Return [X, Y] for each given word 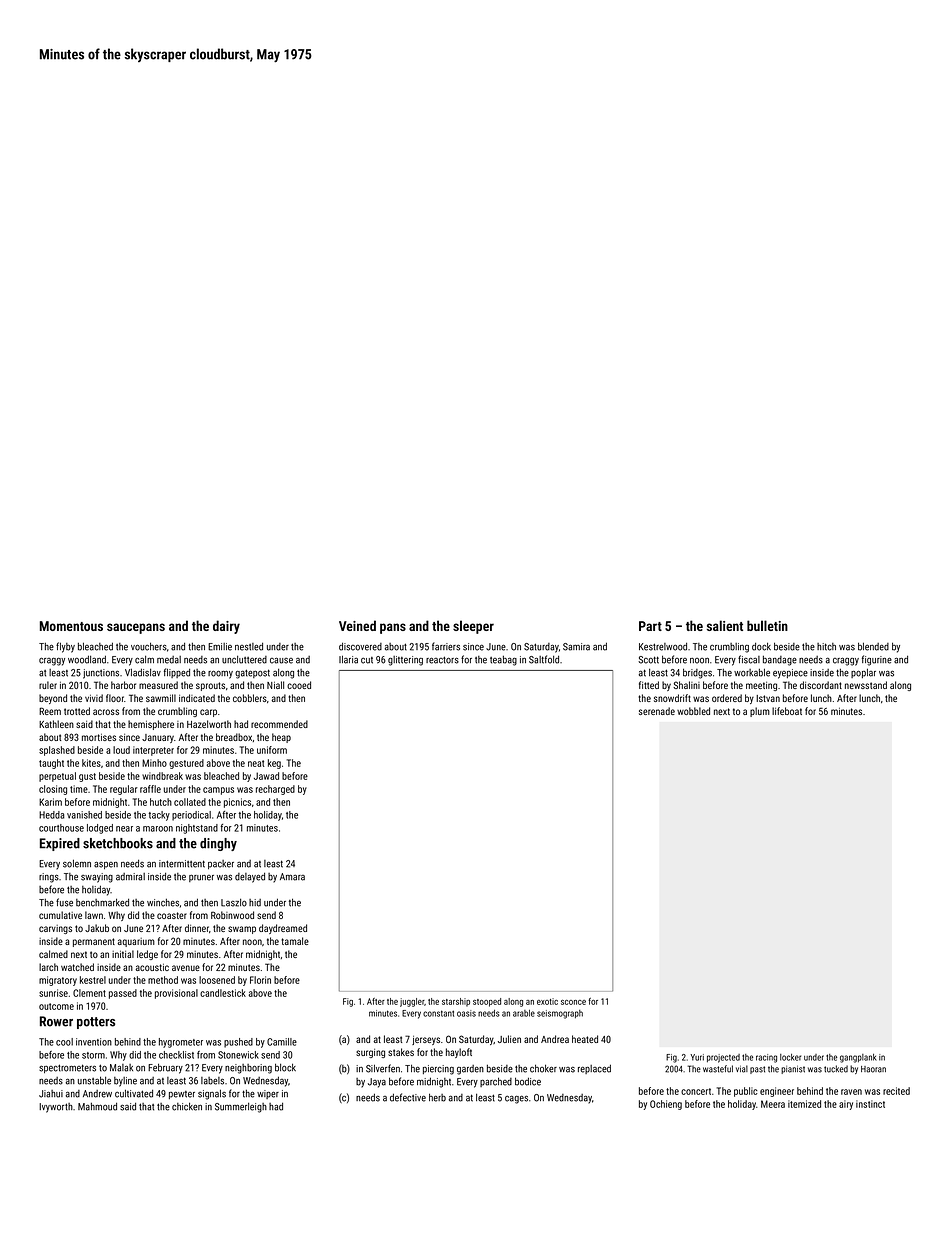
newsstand [866, 685]
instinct [870, 1104]
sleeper [473, 627]
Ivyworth [56, 1108]
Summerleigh [241, 1107]
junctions [101, 674]
